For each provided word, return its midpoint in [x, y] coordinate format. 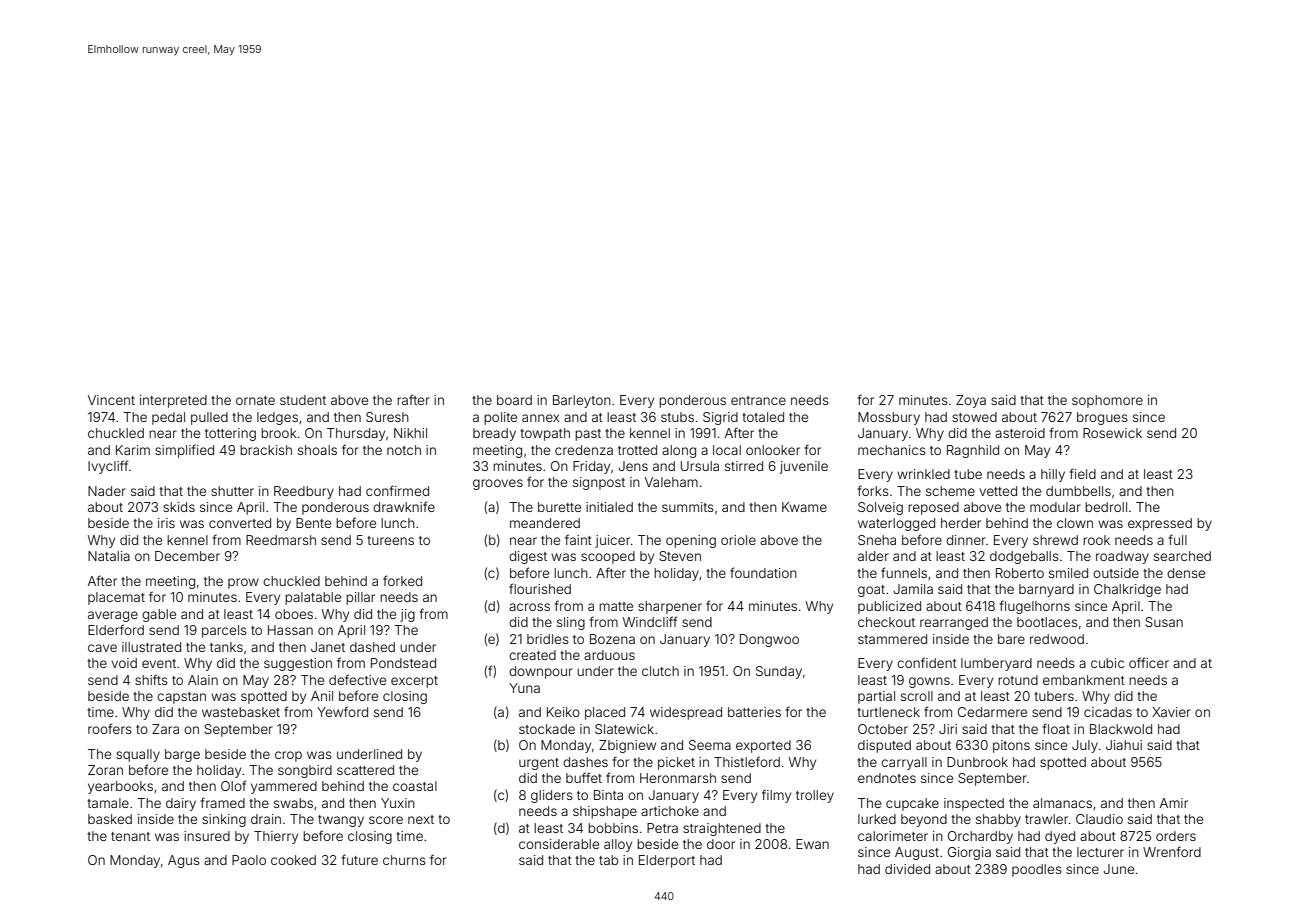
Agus [184, 861]
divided [907, 869]
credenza [584, 450]
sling [571, 623]
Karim [133, 450]
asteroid [1020, 433]
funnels [904, 572]
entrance [758, 400]
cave [102, 648]
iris [166, 523]
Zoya [971, 401]
